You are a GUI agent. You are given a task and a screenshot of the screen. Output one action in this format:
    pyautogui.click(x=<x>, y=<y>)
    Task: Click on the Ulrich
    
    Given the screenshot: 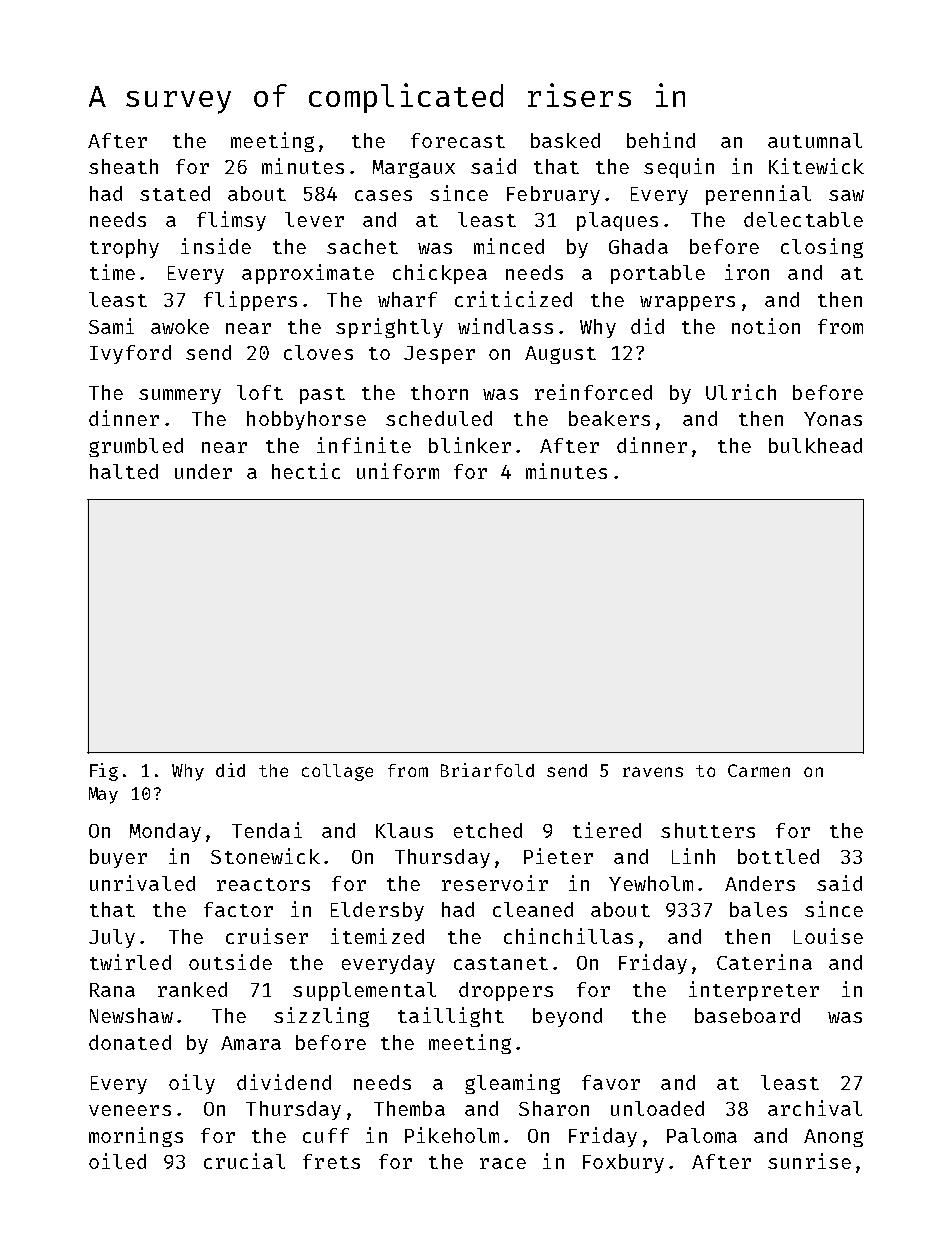 What is the action you would take?
    pyautogui.click(x=741, y=392)
